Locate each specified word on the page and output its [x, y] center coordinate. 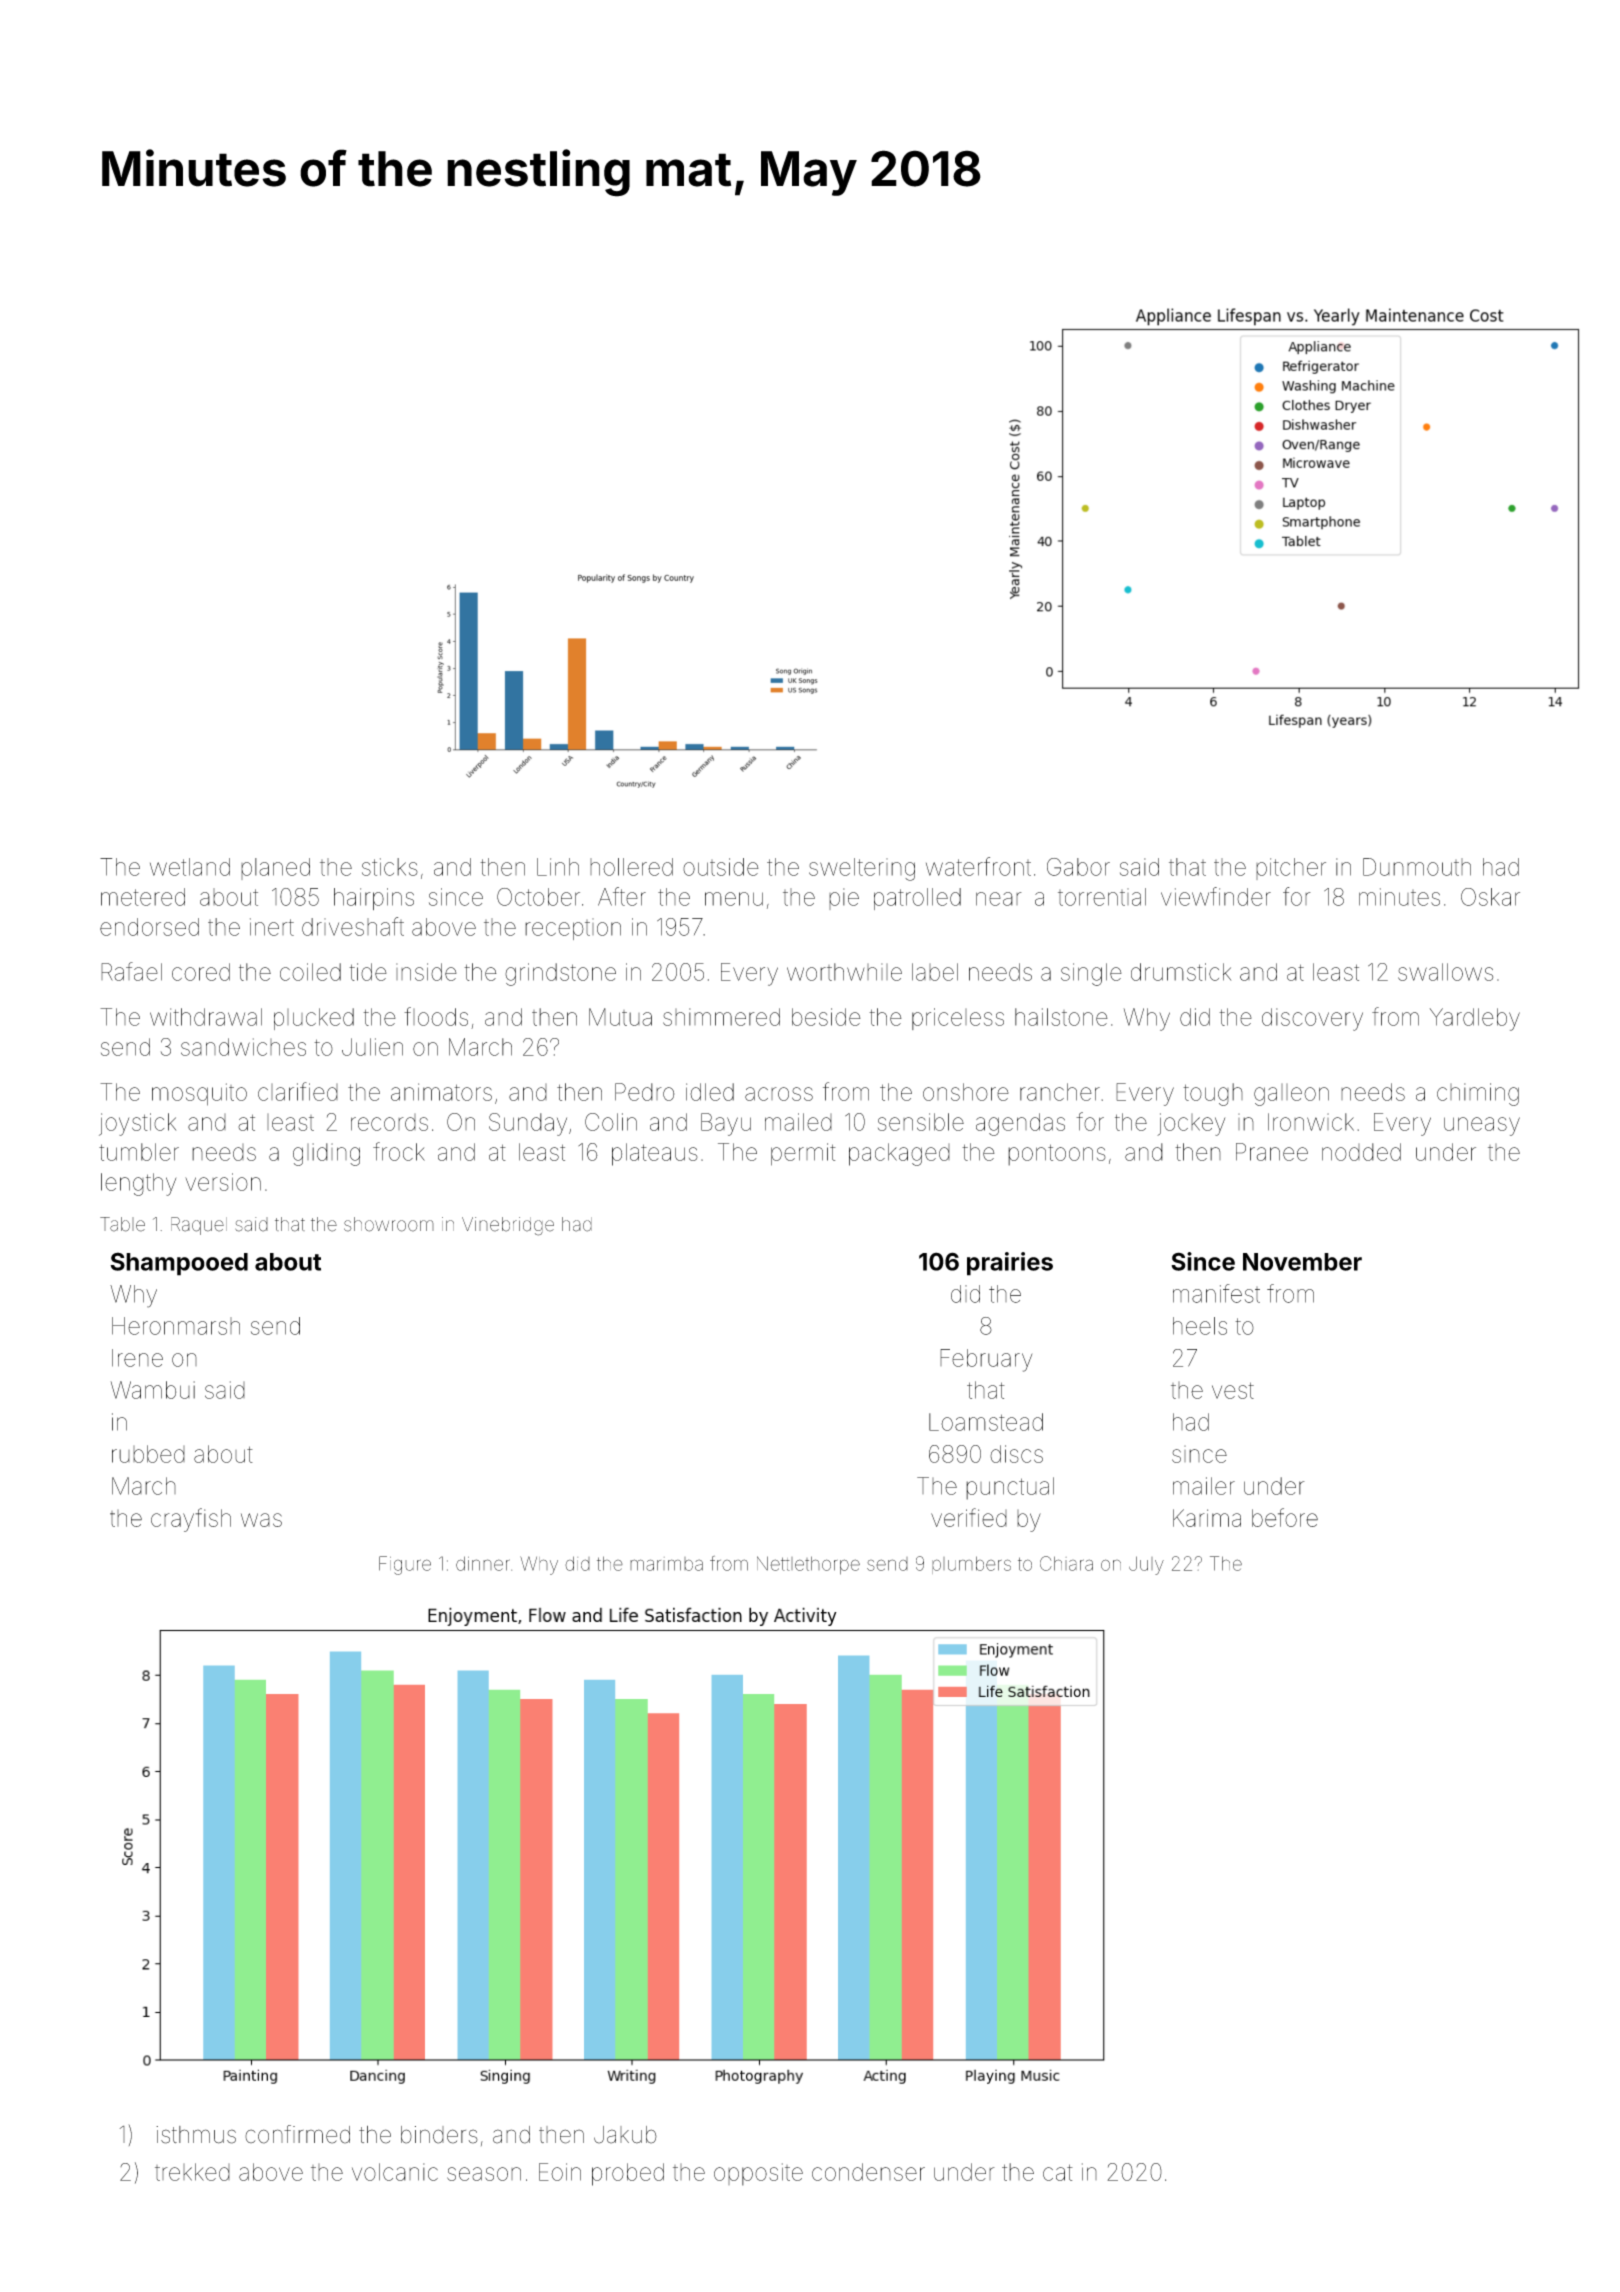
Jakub [625, 2135]
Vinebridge [508, 1226]
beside [826, 1017]
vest [1233, 1390]
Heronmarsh [176, 1326]
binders [439, 2135]
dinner [483, 1563]
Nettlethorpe [808, 1565]
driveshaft [353, 926]
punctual [1010, 1488]
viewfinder [1216, 896]
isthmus [196, 2135]
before [1285, 1517]
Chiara [1066, 1563]
